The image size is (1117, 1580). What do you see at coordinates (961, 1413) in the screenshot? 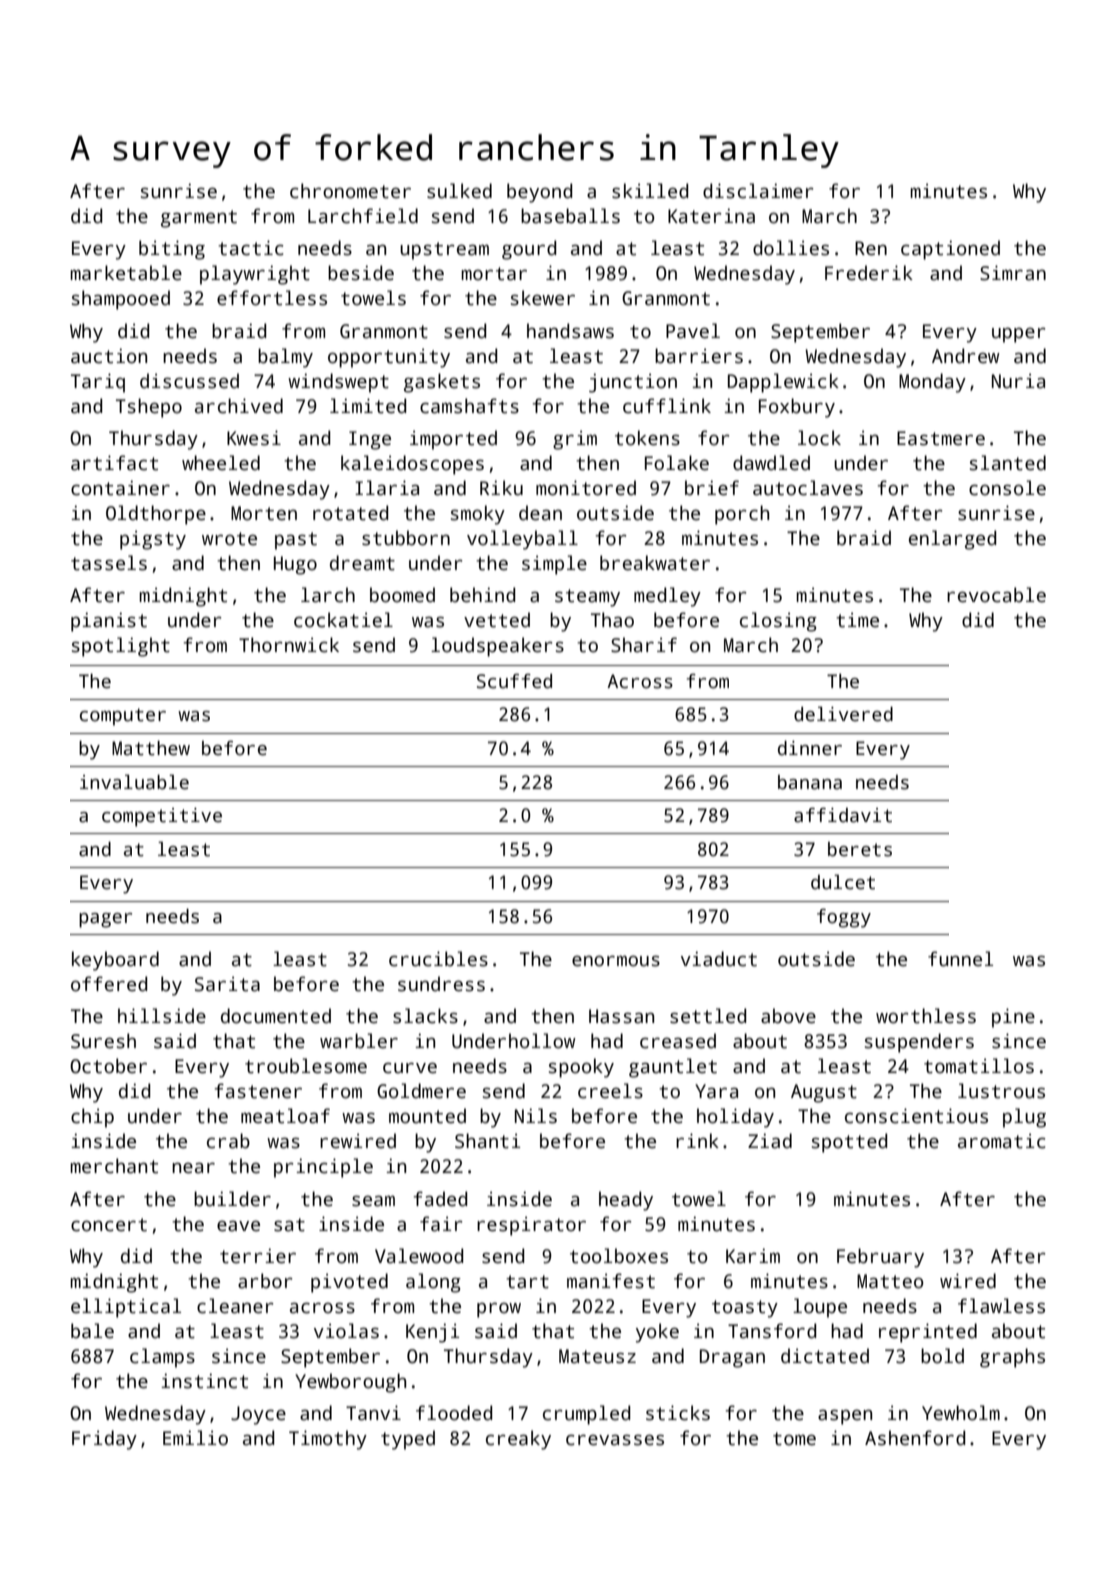
I see `Yewholm` at bounding box center [961, 1413].
